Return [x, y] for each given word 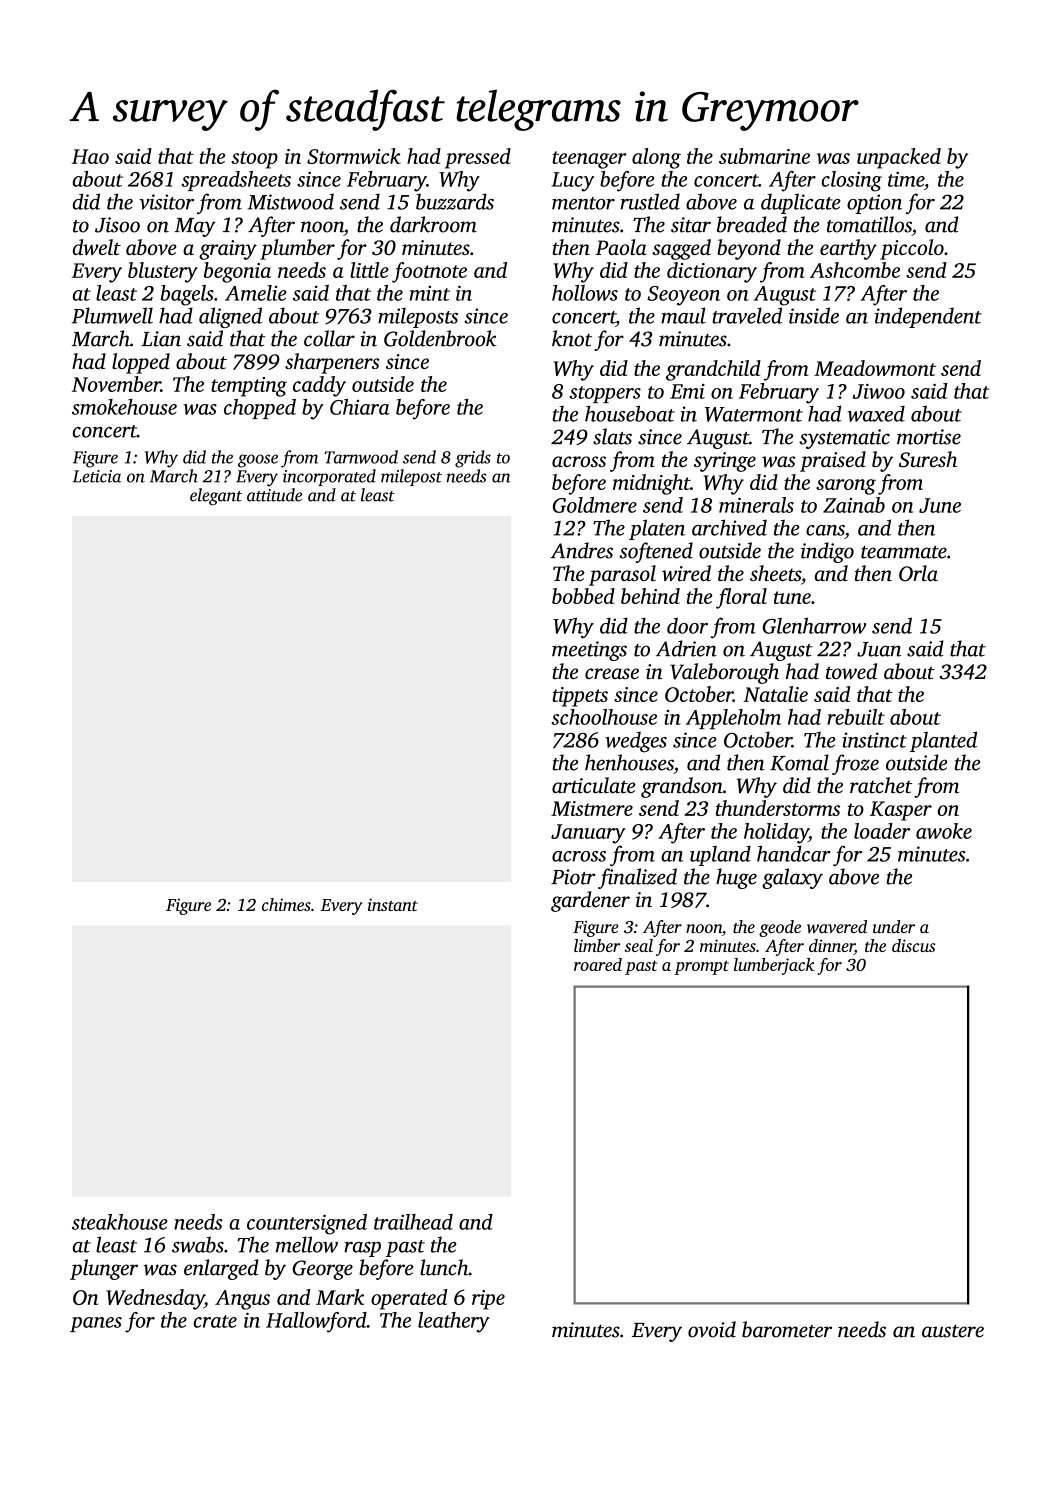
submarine [764, 156]
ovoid [712, 1329]
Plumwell [112, 315]
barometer [787, 1329]
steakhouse [120, 1222]
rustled [650, 201]
